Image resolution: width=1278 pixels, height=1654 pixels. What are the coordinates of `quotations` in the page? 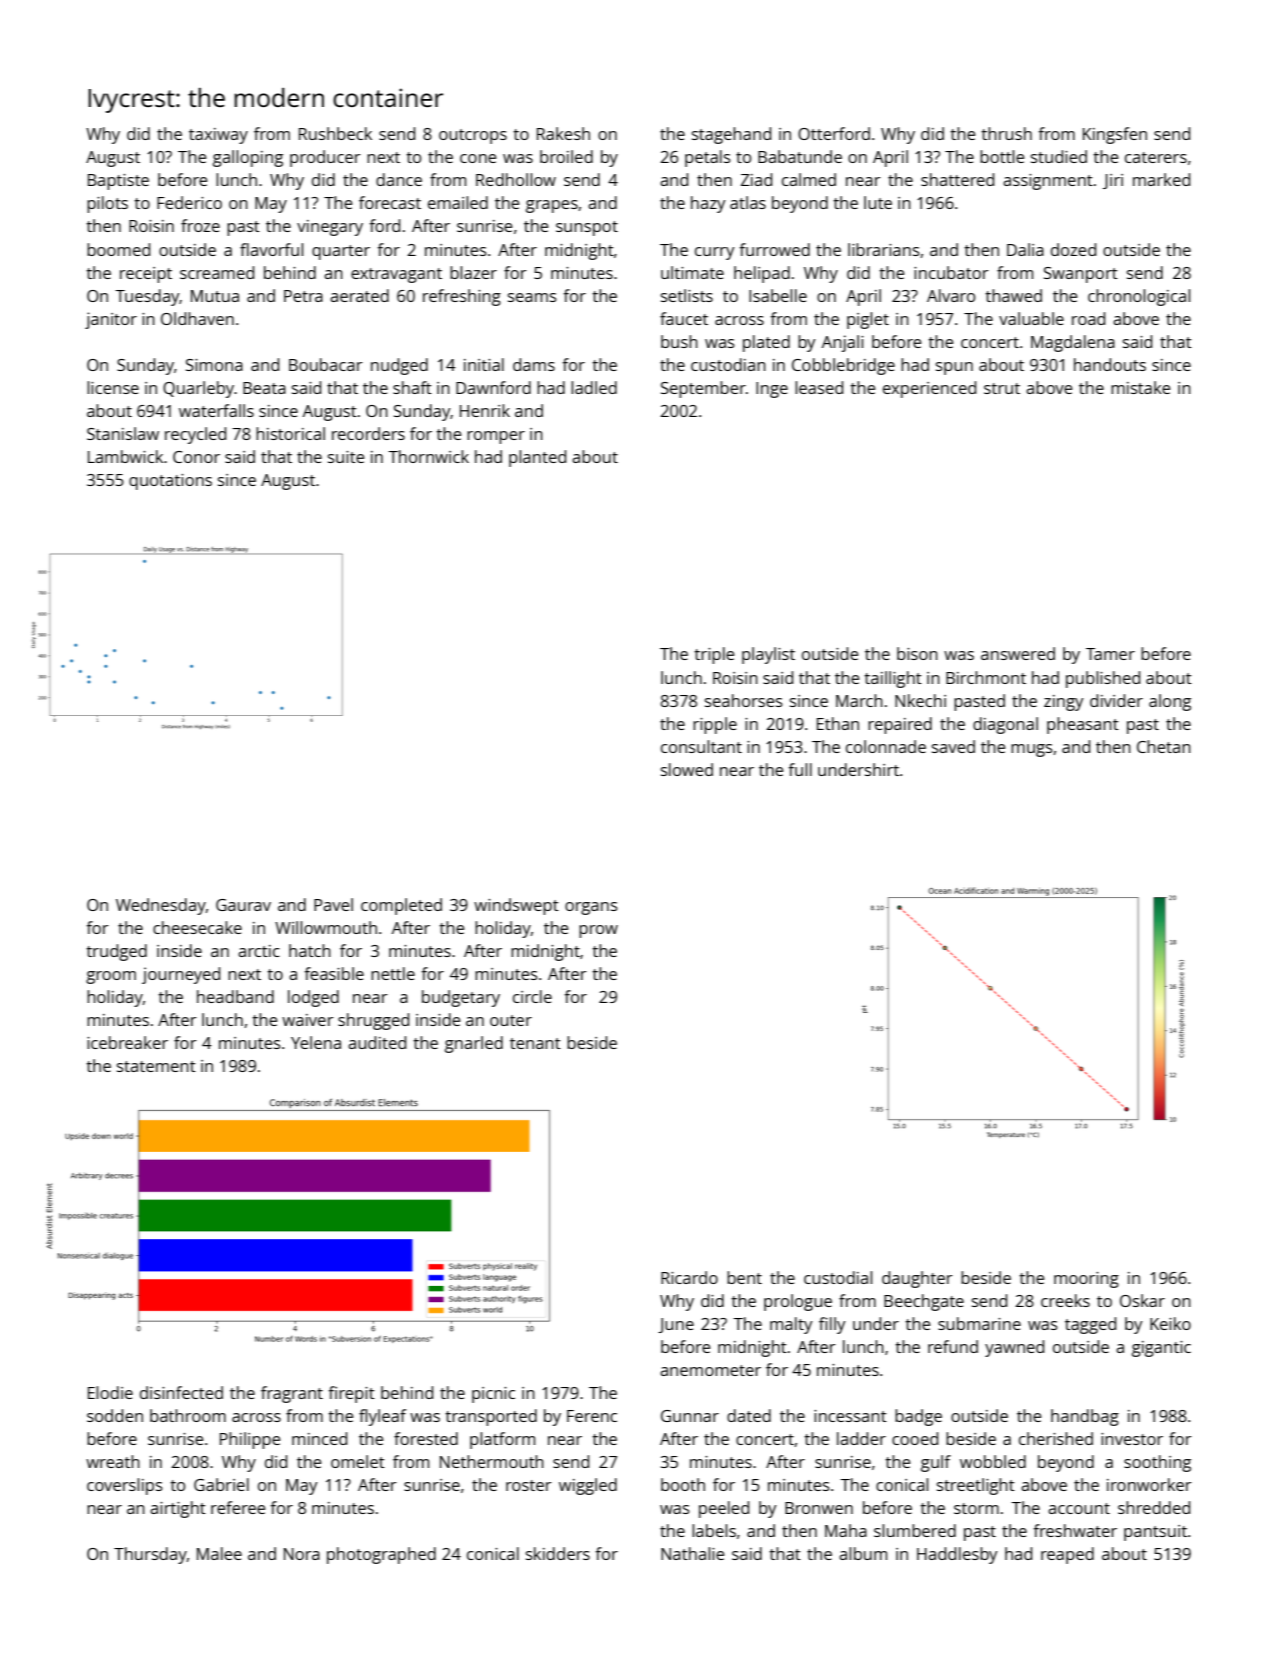 It's located at (170, 482).
